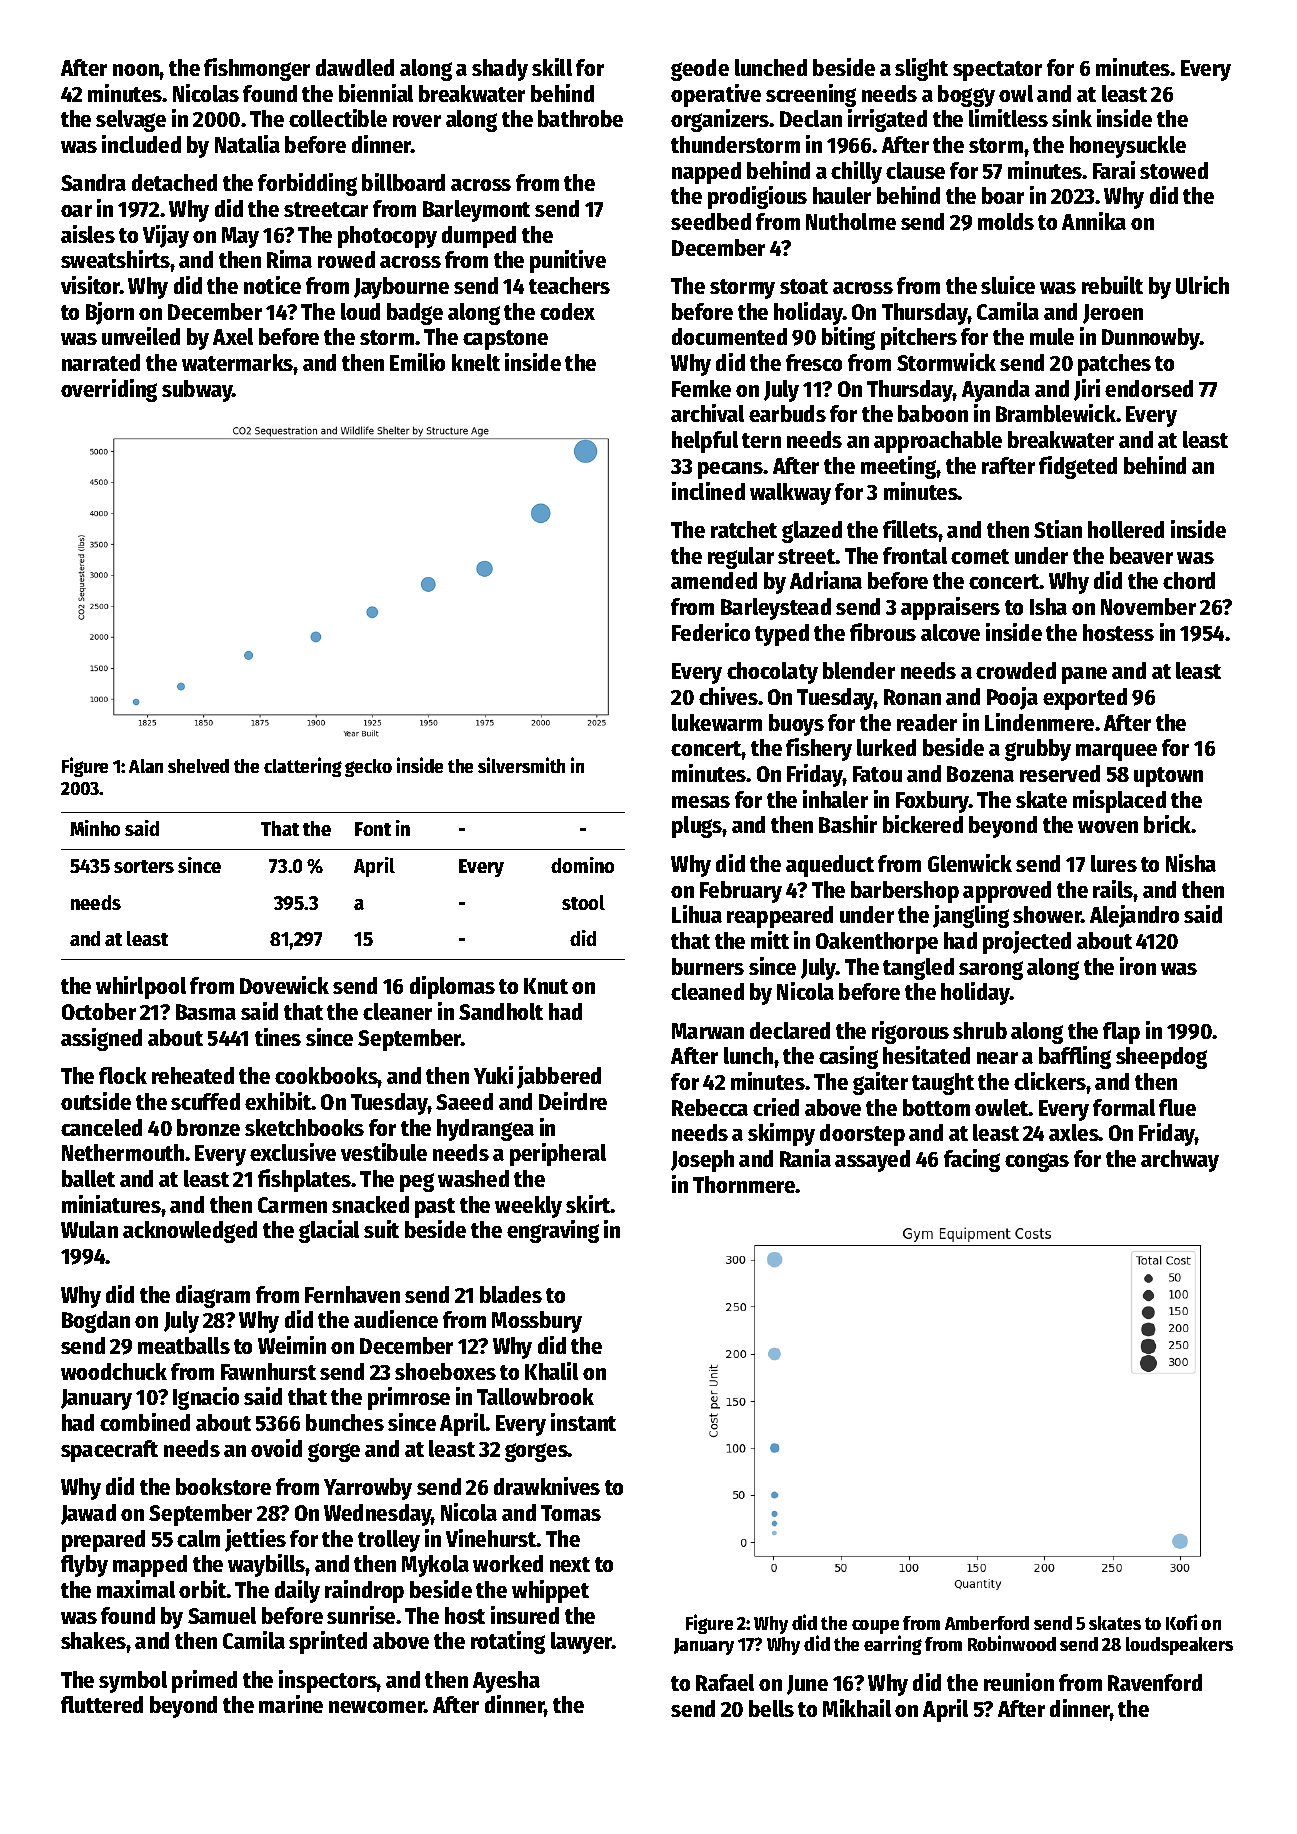  I want to click on dumped, so click(479, 237).
